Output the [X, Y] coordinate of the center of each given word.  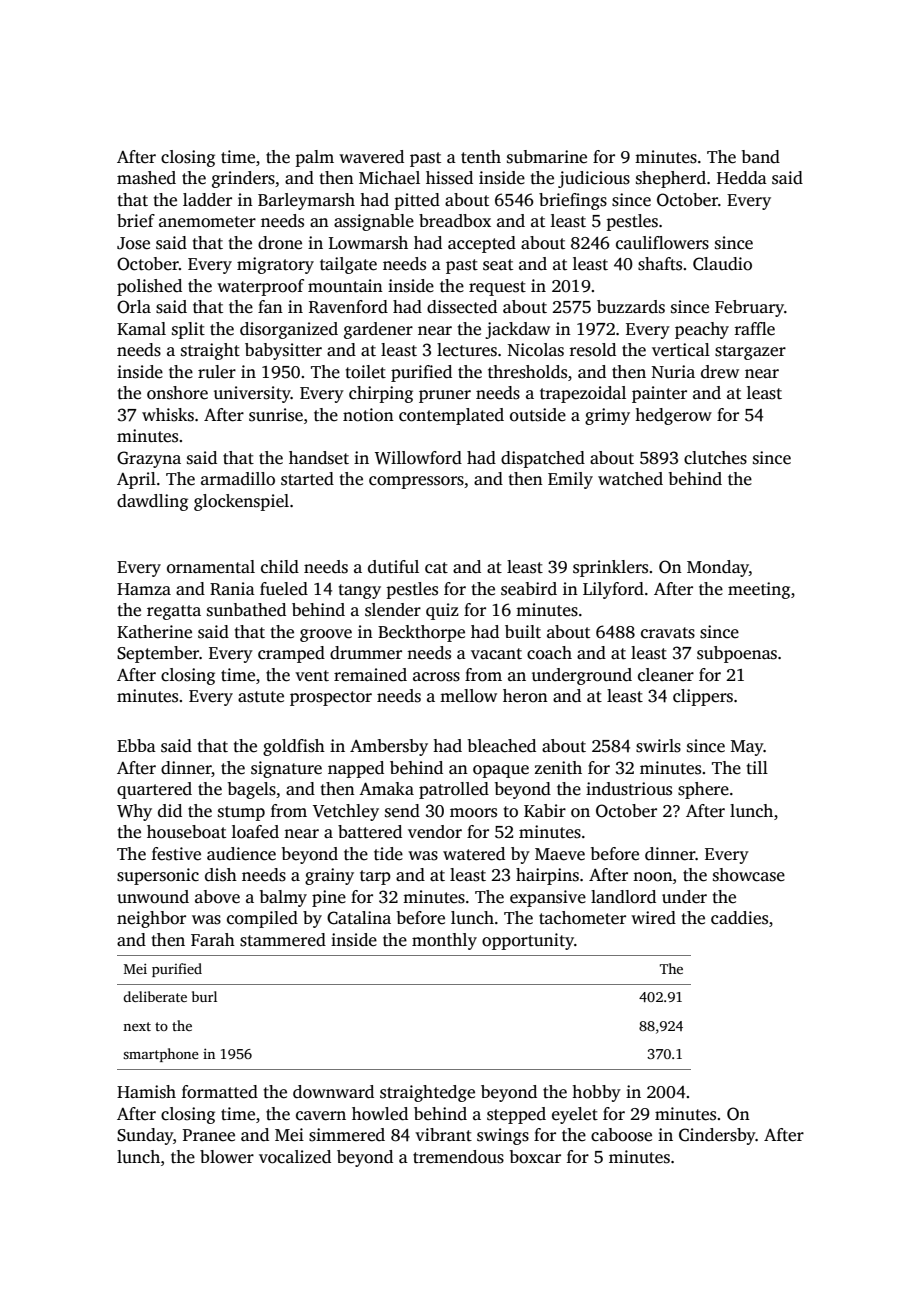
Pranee [209, 1135]
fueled [284, 589]
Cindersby [717, 1136]
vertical [681, 350]
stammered [283, 940]
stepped [516, 1115]
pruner [445, 396]
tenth [481, 157]
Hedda [742, 178]
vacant [496, 654]
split [188, 330]
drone [280, 243]
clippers [703, 697]
